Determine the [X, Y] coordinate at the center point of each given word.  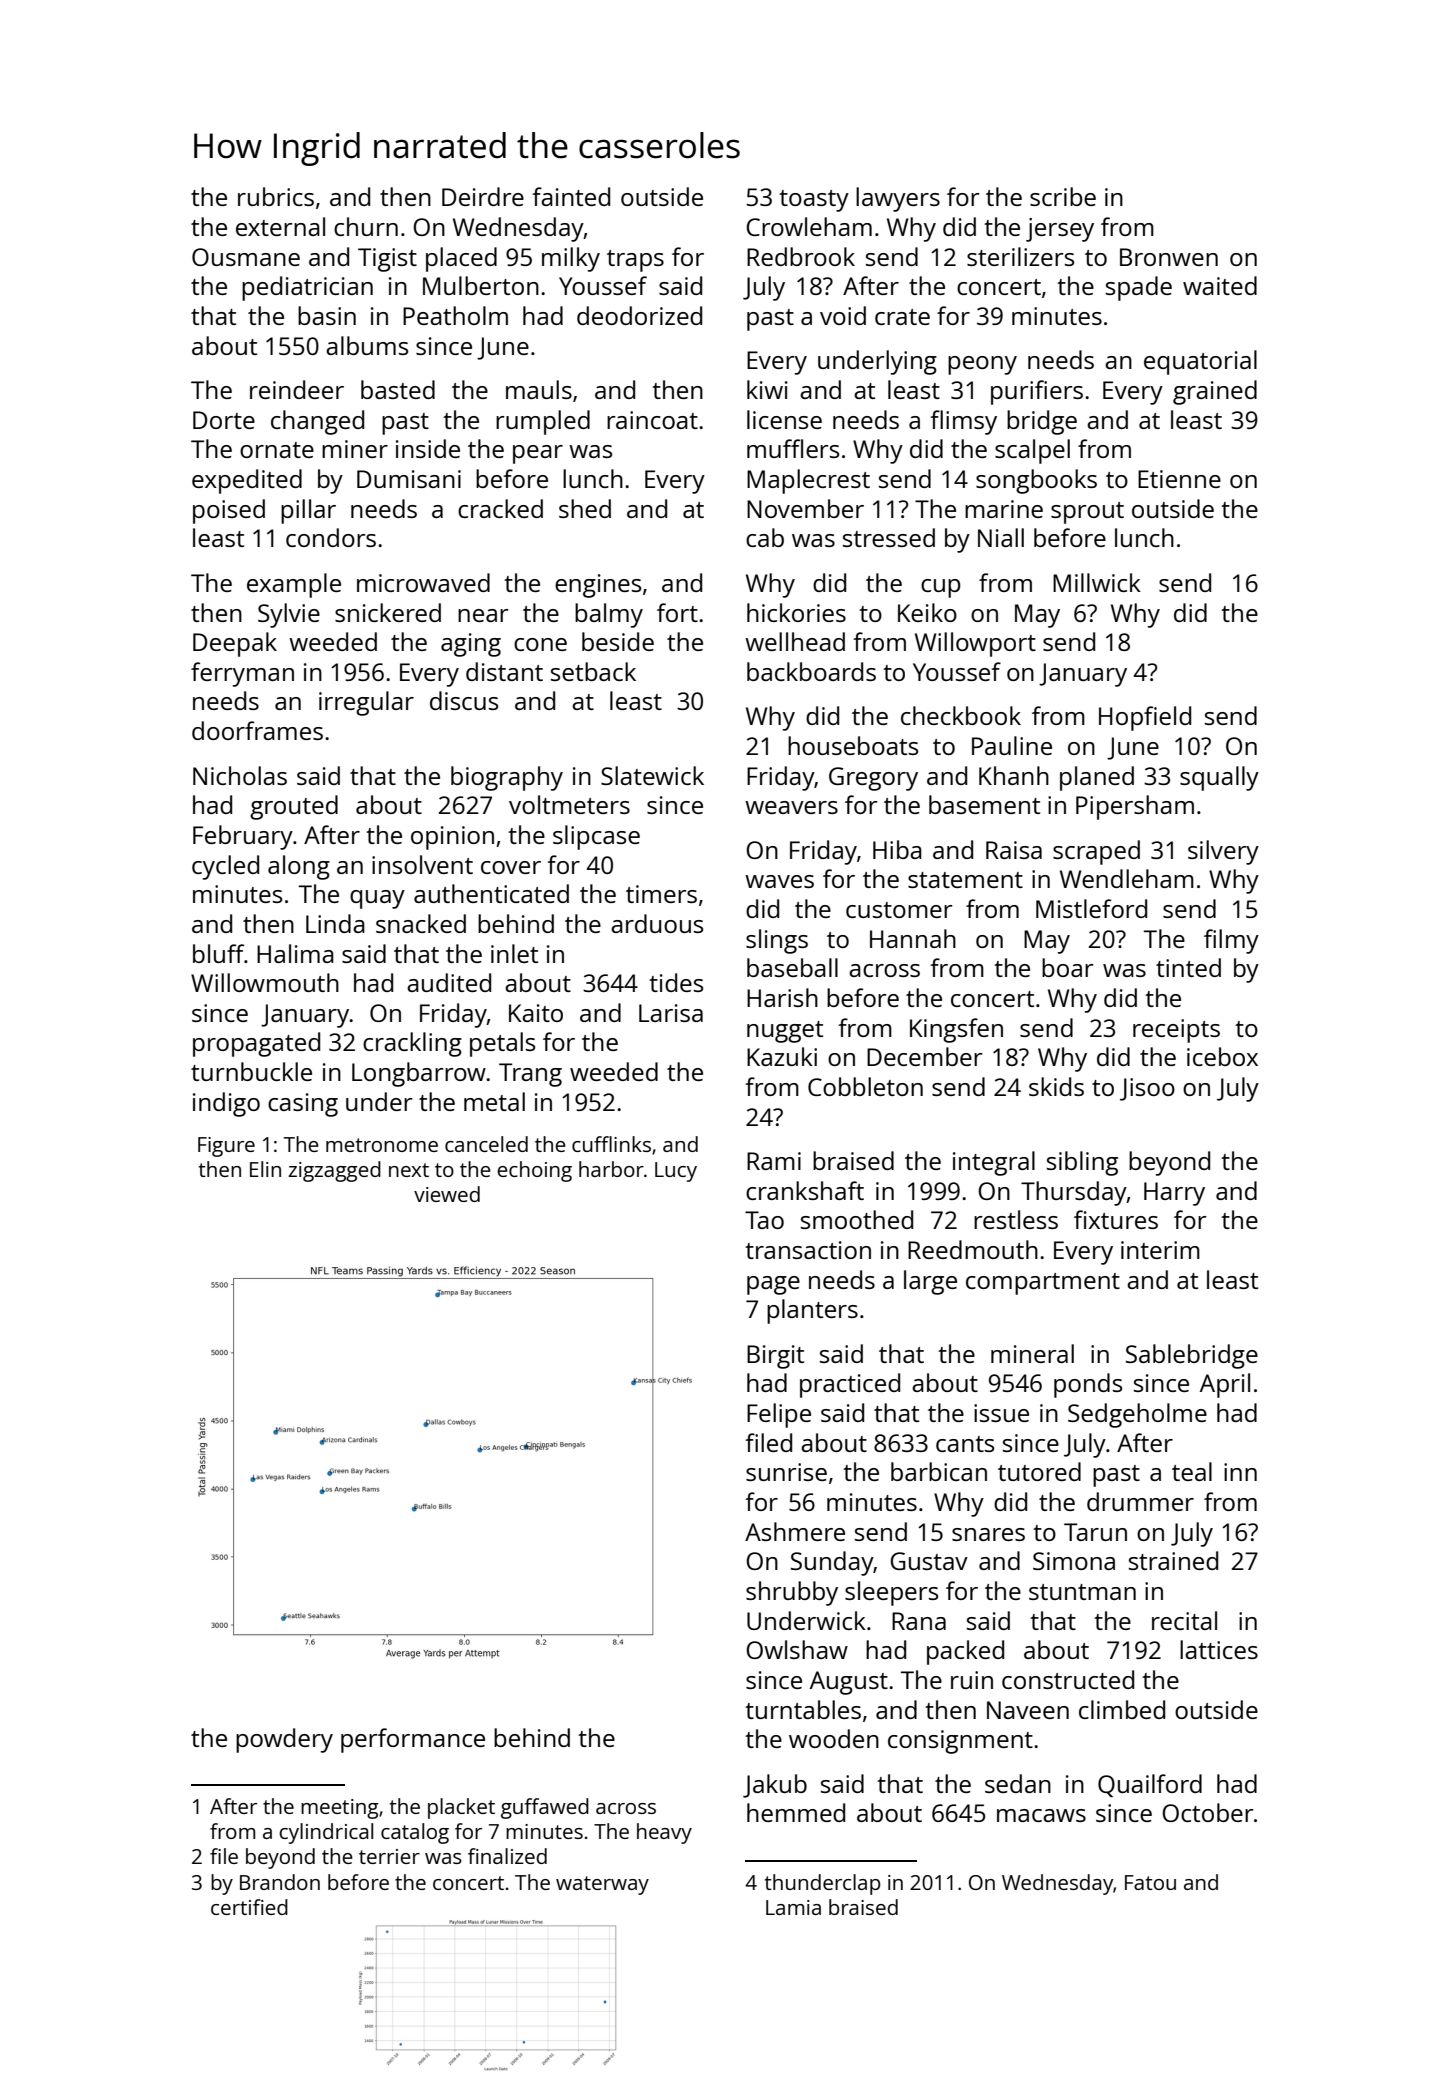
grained [1215, 392]
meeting [339, 1809]
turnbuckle [251, 1071]
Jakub [775, 1786]
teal [1192, 1471]
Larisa [671, 1013]
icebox [1222, 1056]
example [294, 585]
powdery [284, 1740]
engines [598, 586]
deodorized [639, 315]
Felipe [779, 1415]
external [280, 226]
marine [1004, 509]
